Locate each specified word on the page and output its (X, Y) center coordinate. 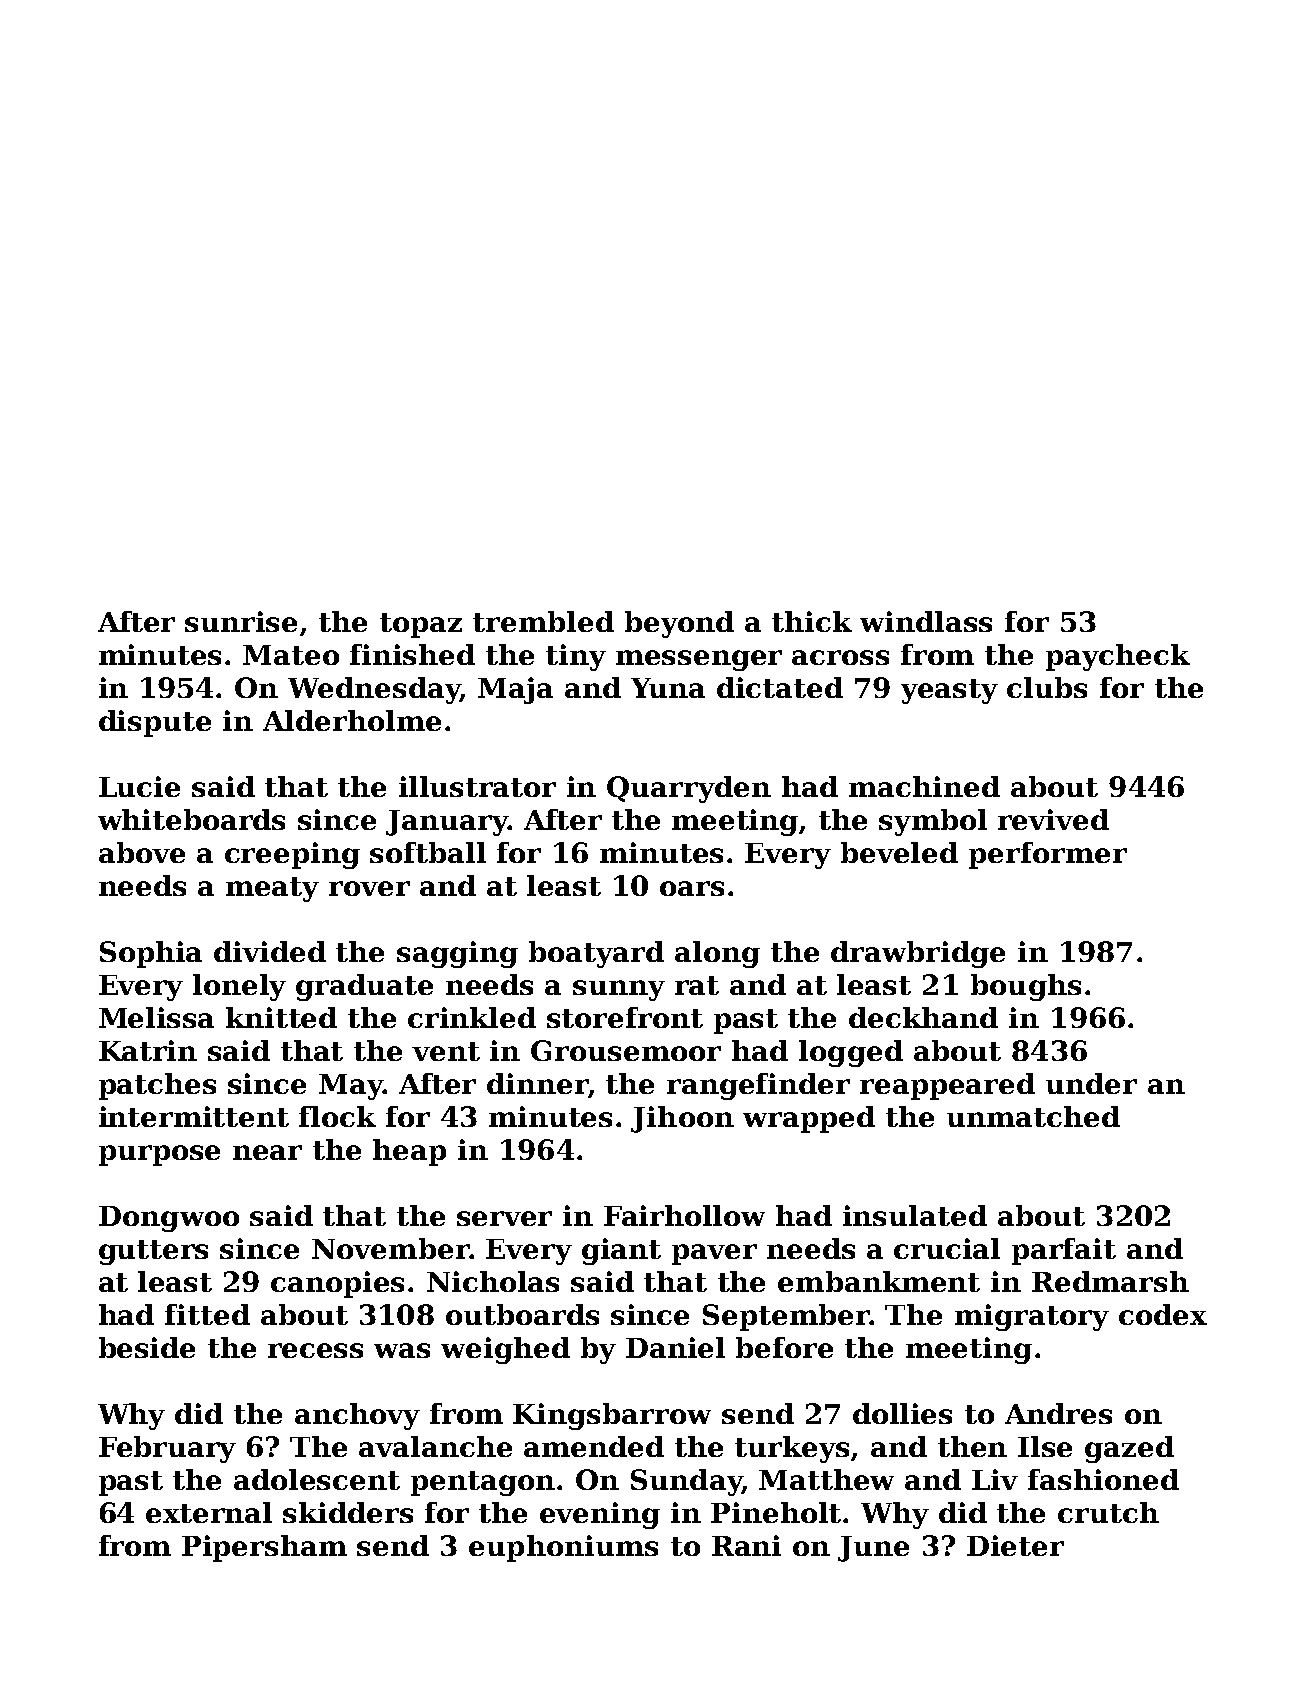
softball (428, 852)
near (267, 1152)
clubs (1047, 687)
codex (1163, 1314)
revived (1053, 819)
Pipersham (264, 1548)
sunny (619, 990)
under (1091, 1083)
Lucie (139, 786)
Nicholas (493, 1281)
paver (714, 1254)
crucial (947, 1248)
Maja (515, 690)
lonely (239, 987)
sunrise (241, 621)
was (402, 1350)
